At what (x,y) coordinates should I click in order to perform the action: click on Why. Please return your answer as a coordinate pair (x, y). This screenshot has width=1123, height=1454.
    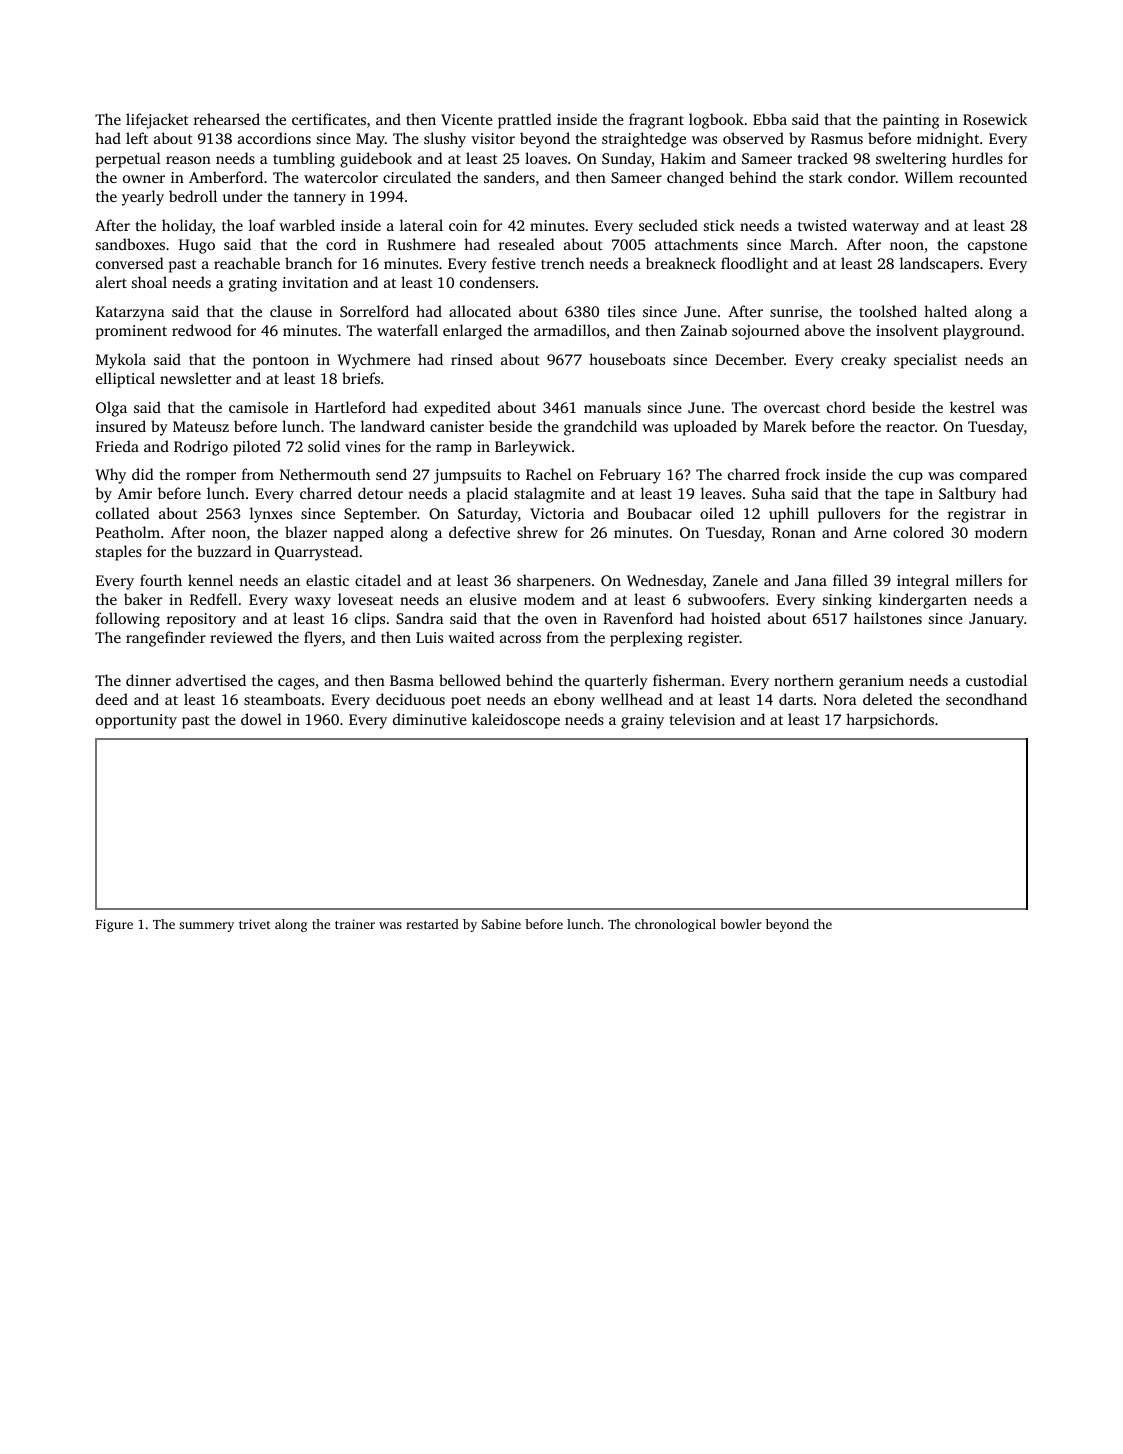
    Looking at the image, I should click on (110, 476).
